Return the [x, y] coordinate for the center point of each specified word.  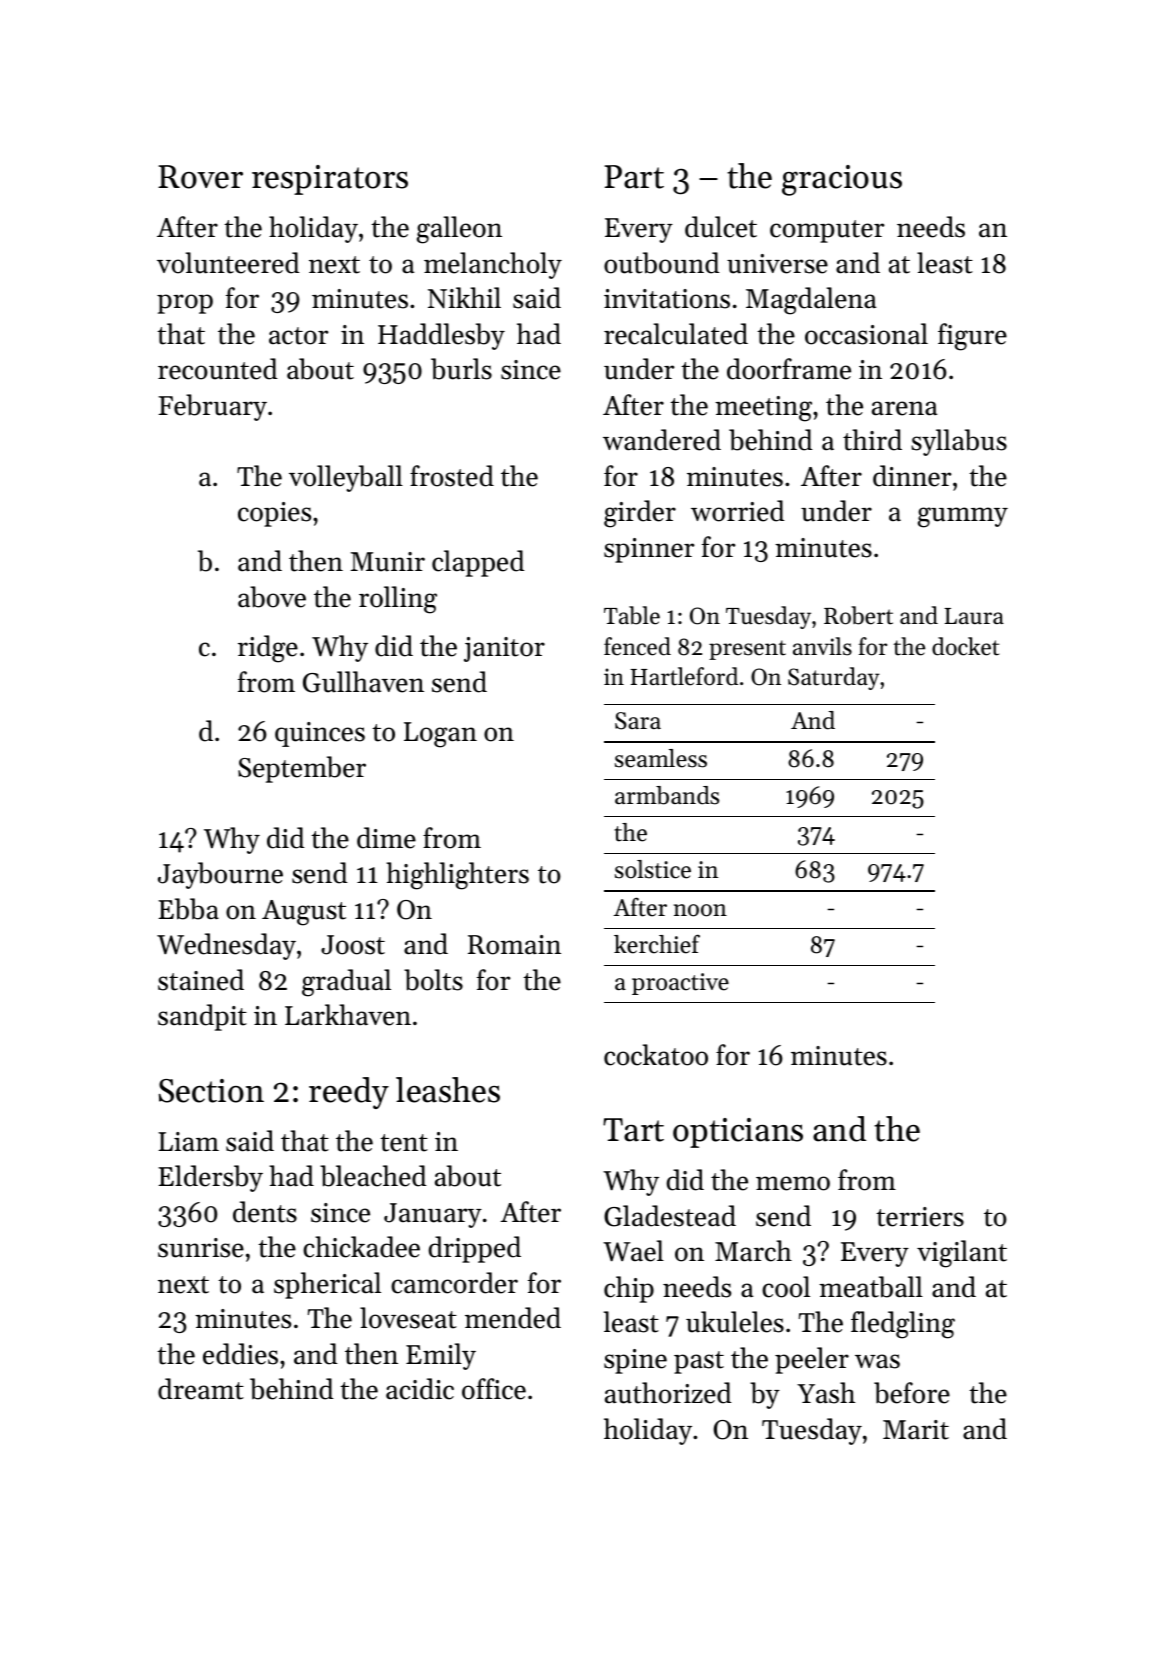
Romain [514, 945]
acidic [420, 1389]
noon [700, 910]
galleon [459, 230]
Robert [858, 615]
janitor [504, 649]
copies [274, 514]
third [872, 440]
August [304, 913]
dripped [474, 1249]
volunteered [228, 263]
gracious [842, 180]
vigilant [962, 1254]
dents [265, 1212]
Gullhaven [363, 682]
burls [461, 369]
